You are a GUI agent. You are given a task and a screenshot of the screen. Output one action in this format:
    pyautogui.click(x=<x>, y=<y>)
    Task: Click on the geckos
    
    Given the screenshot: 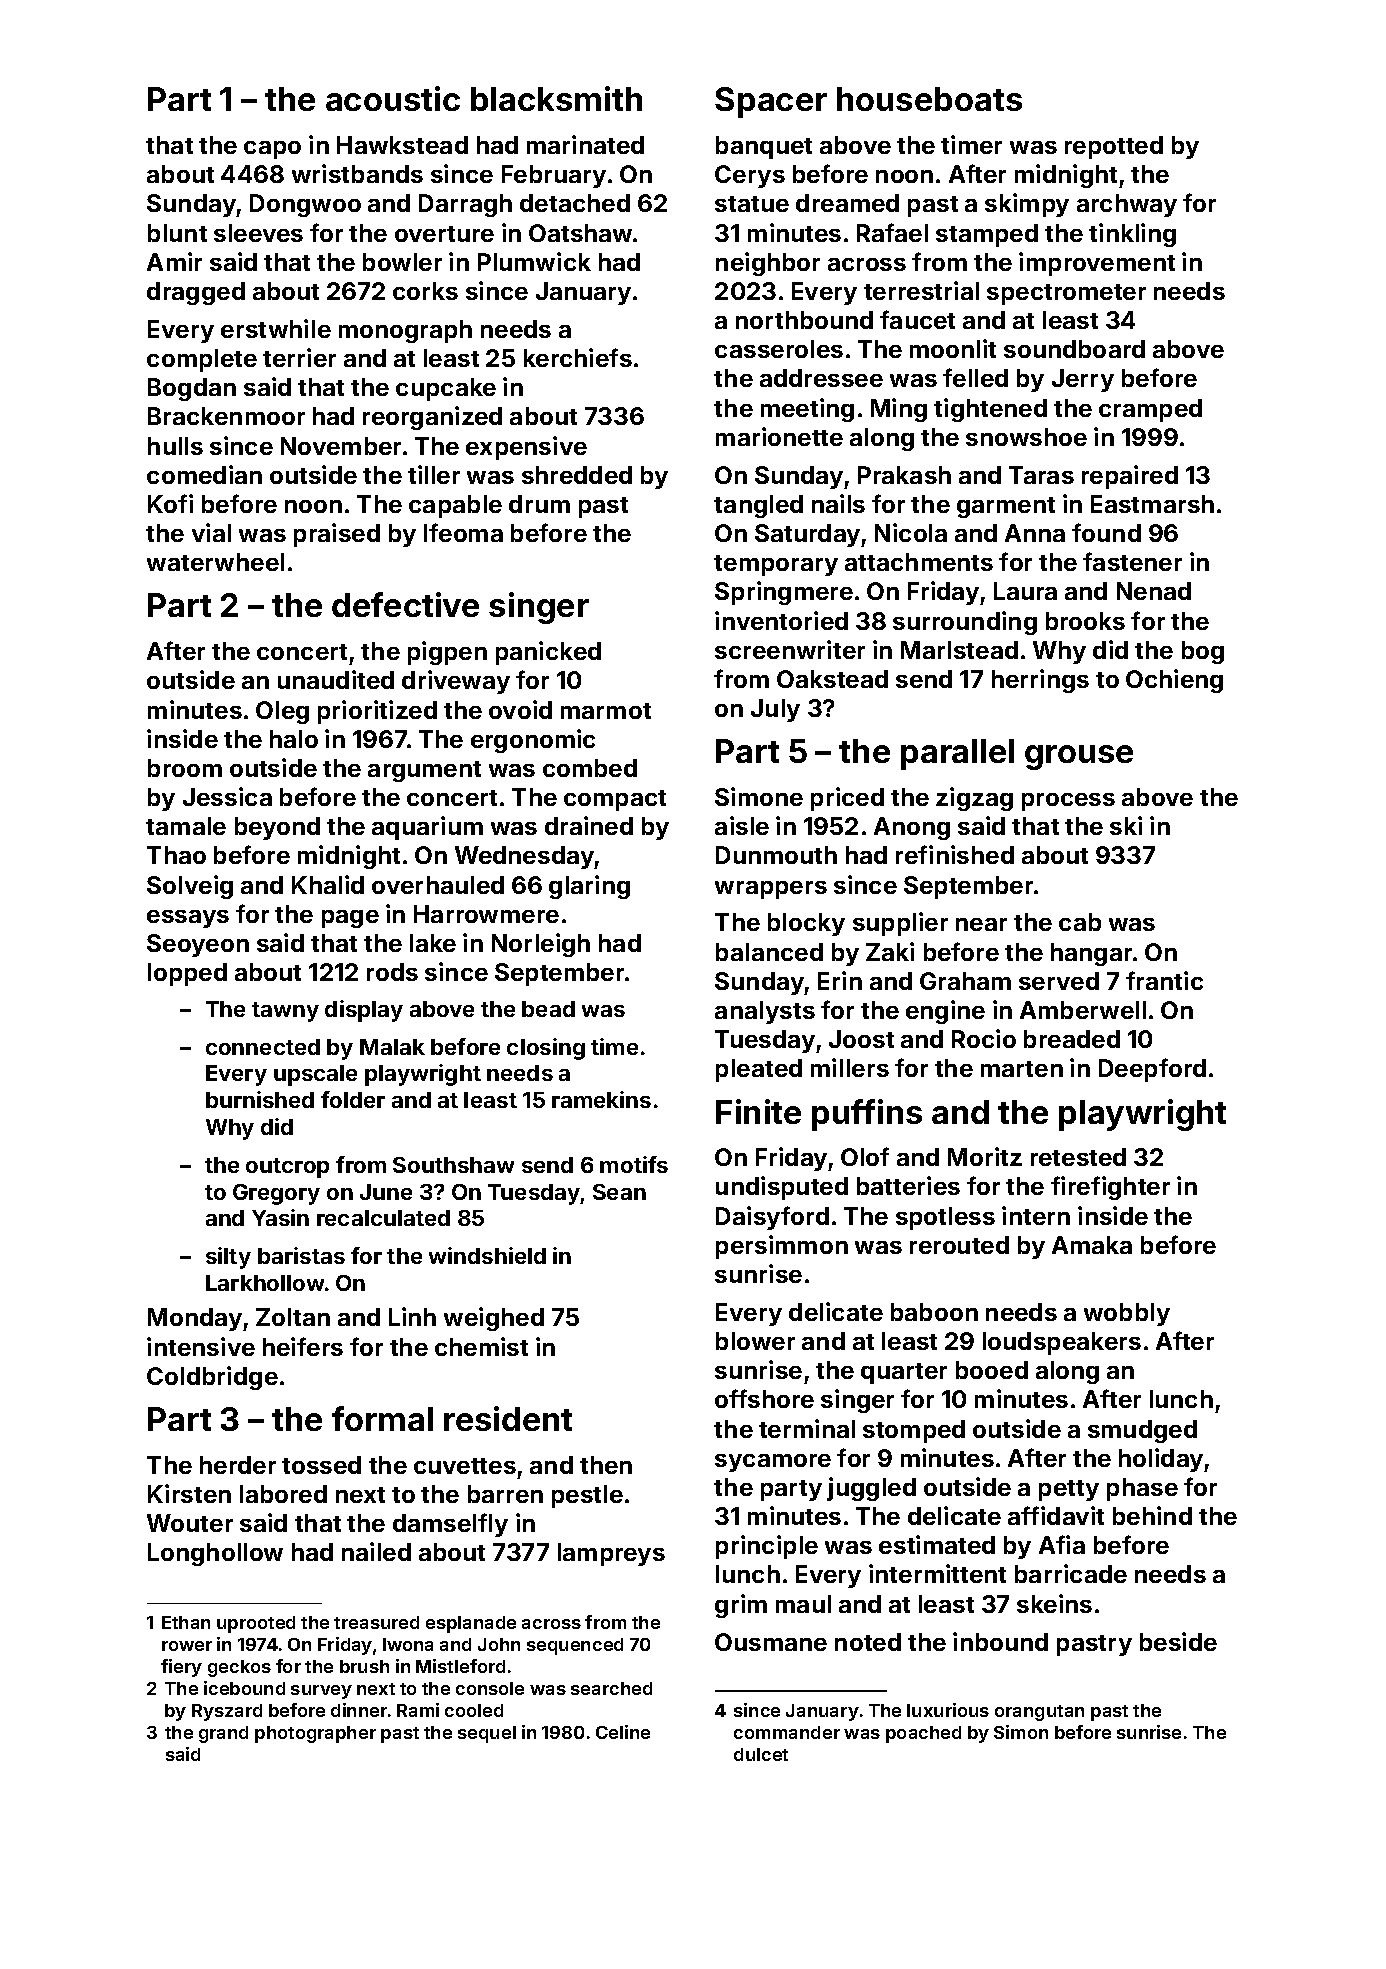 What is the action you would take?
    pyautogui.click(x=239, y=1668)
